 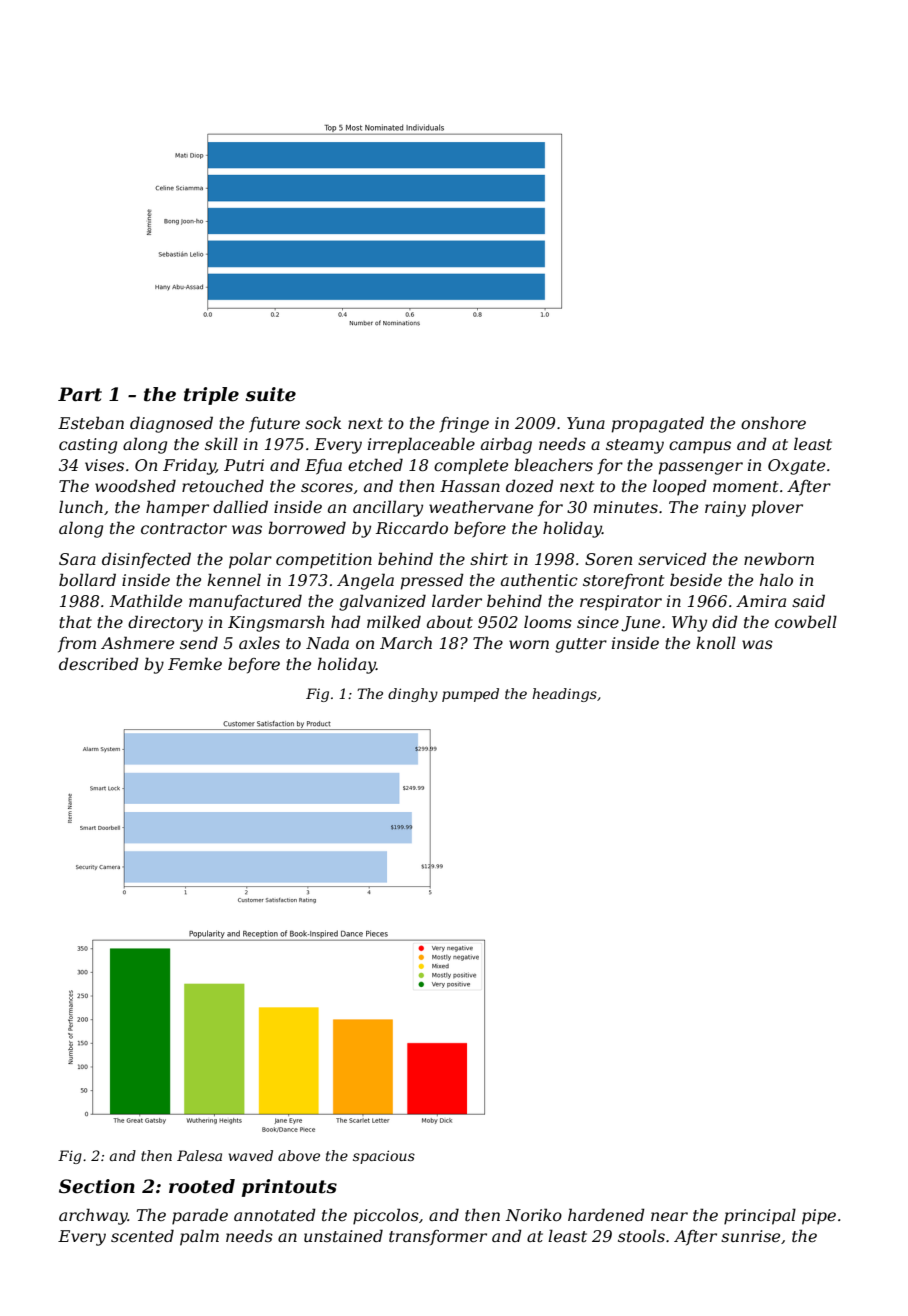 I want to click on knoll, so click(x=716, y=642).
